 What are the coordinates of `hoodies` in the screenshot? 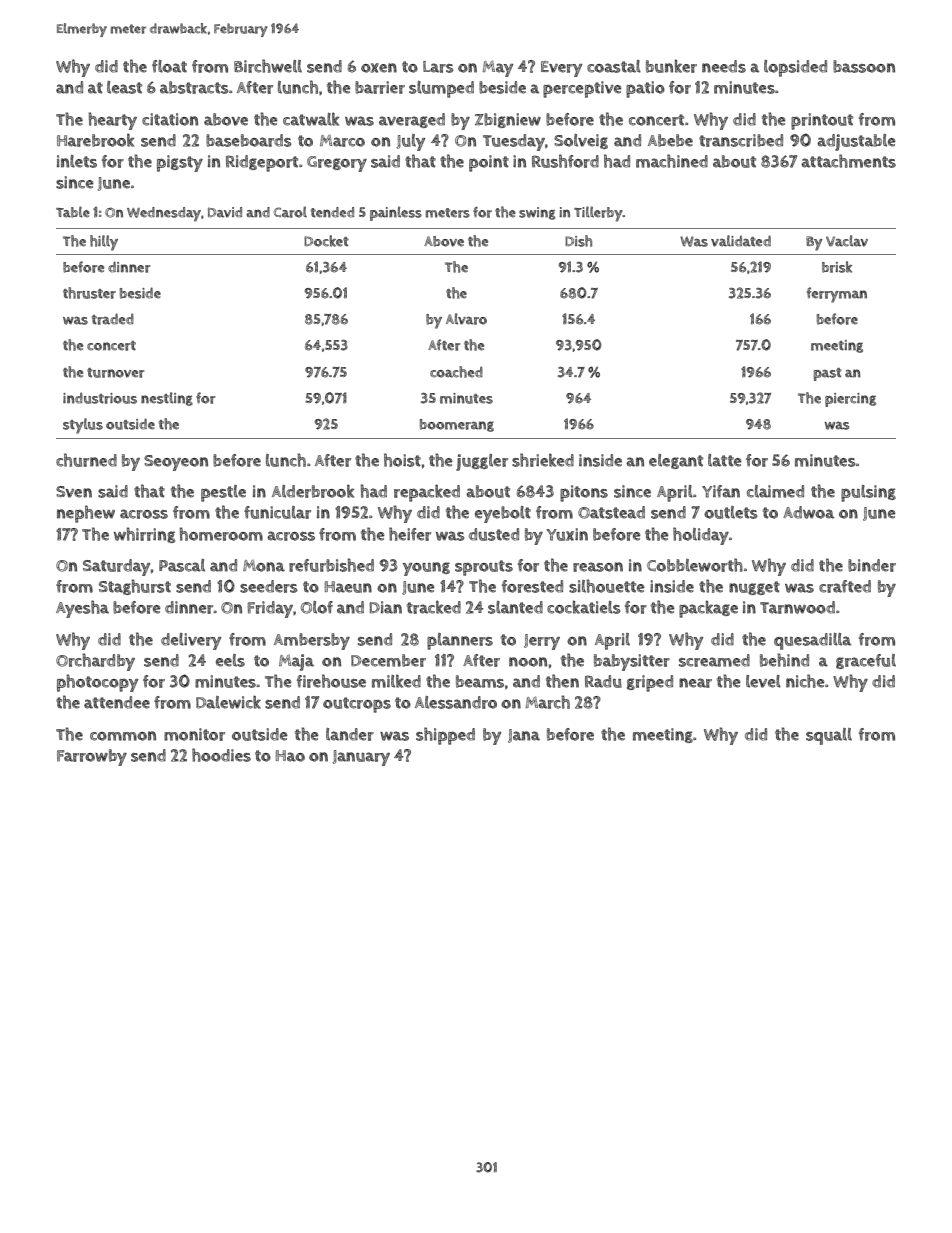 It's located at (221, 755).
